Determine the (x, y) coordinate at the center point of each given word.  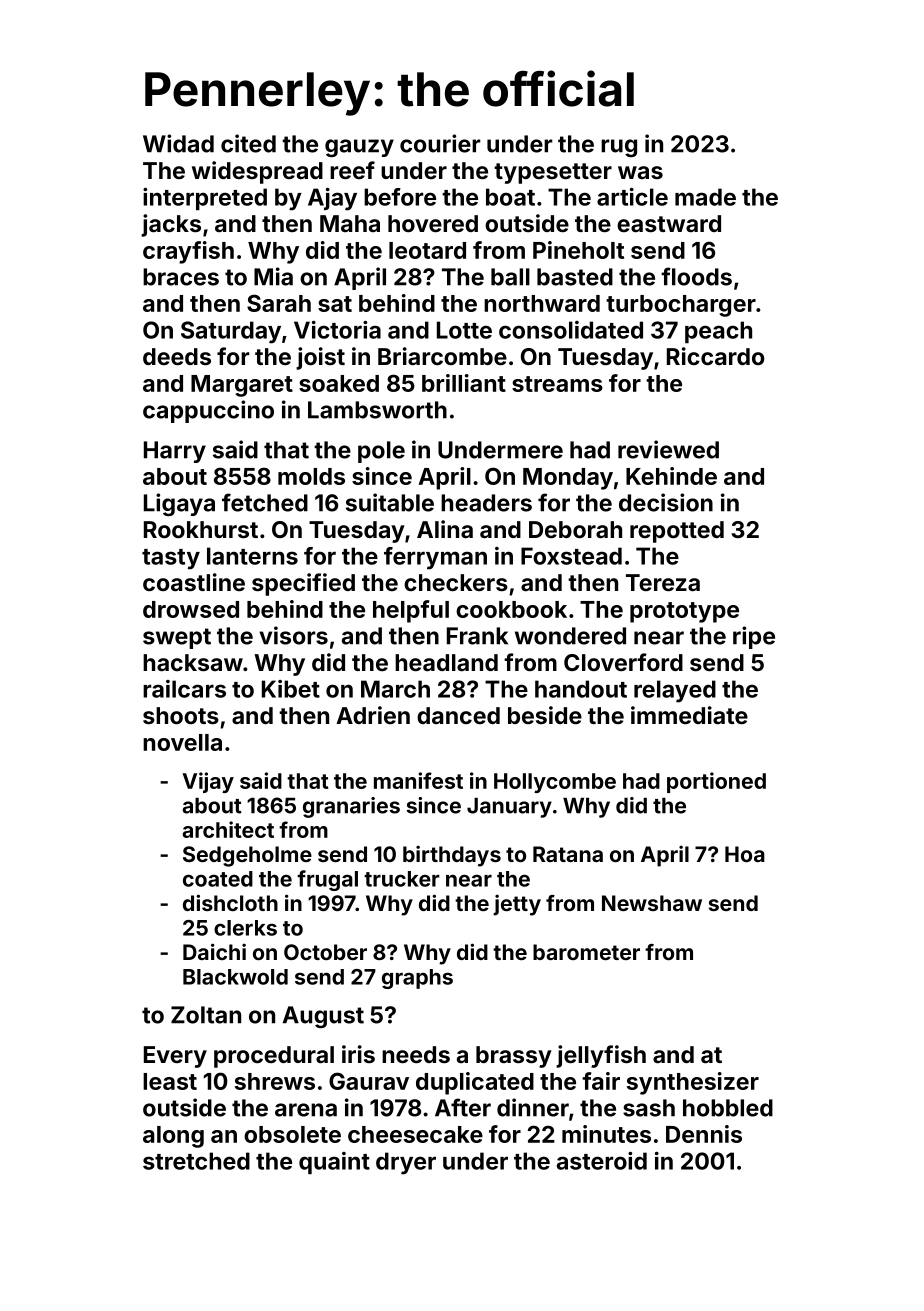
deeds (177, 356)
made (705, 197)
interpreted (205, 199)
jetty (517, 905)
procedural (274, 1057)
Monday (568, 479)
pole (381, 452)
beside (545, 715)
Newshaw (652, 903)
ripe (754, 637)
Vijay (208, 782)
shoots (181, 715)
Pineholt (578, 250)
